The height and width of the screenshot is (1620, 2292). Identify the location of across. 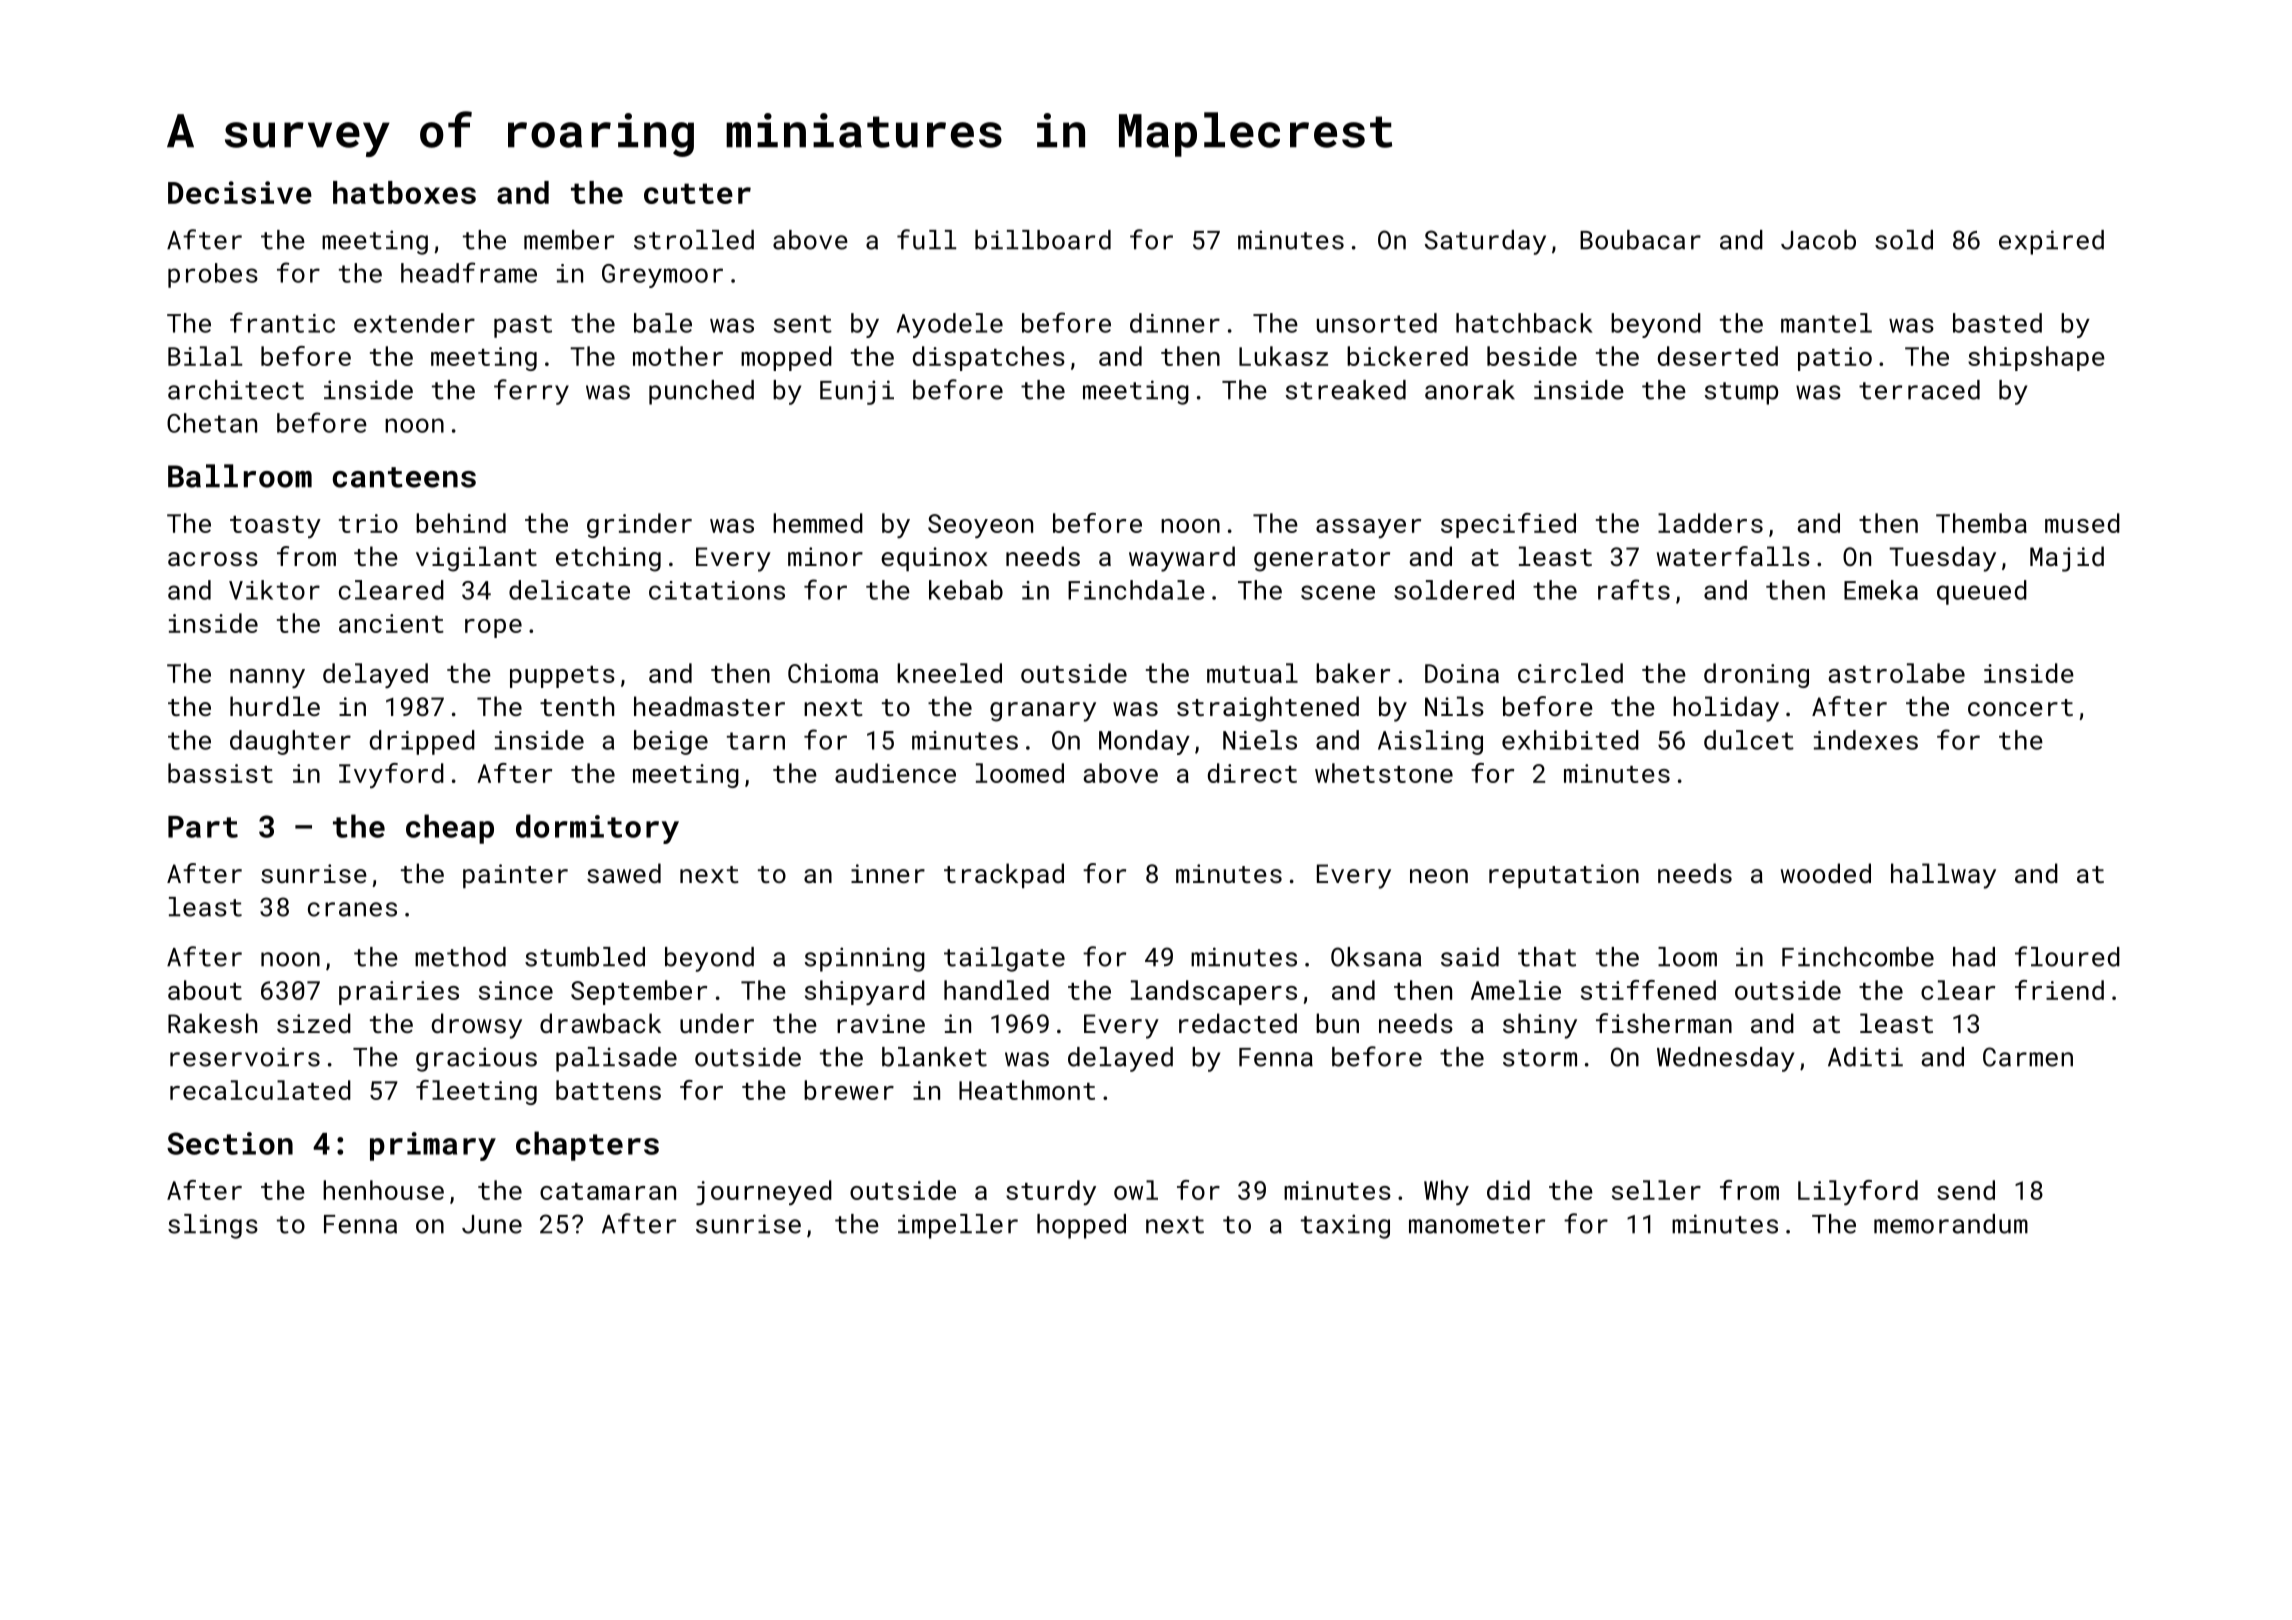
(213, 559).
